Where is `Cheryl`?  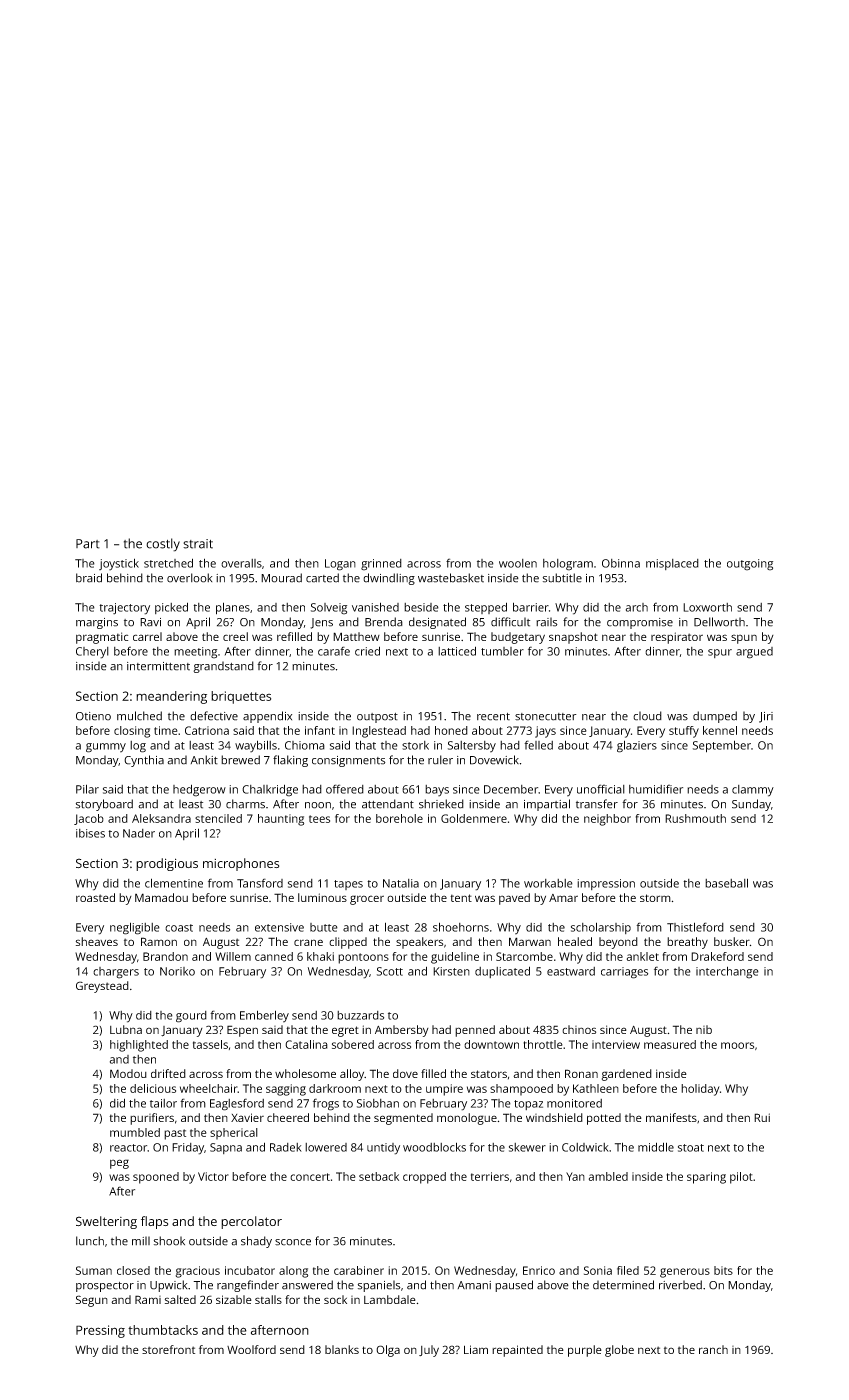 Cheryl is located at coordinates (92, 653).
